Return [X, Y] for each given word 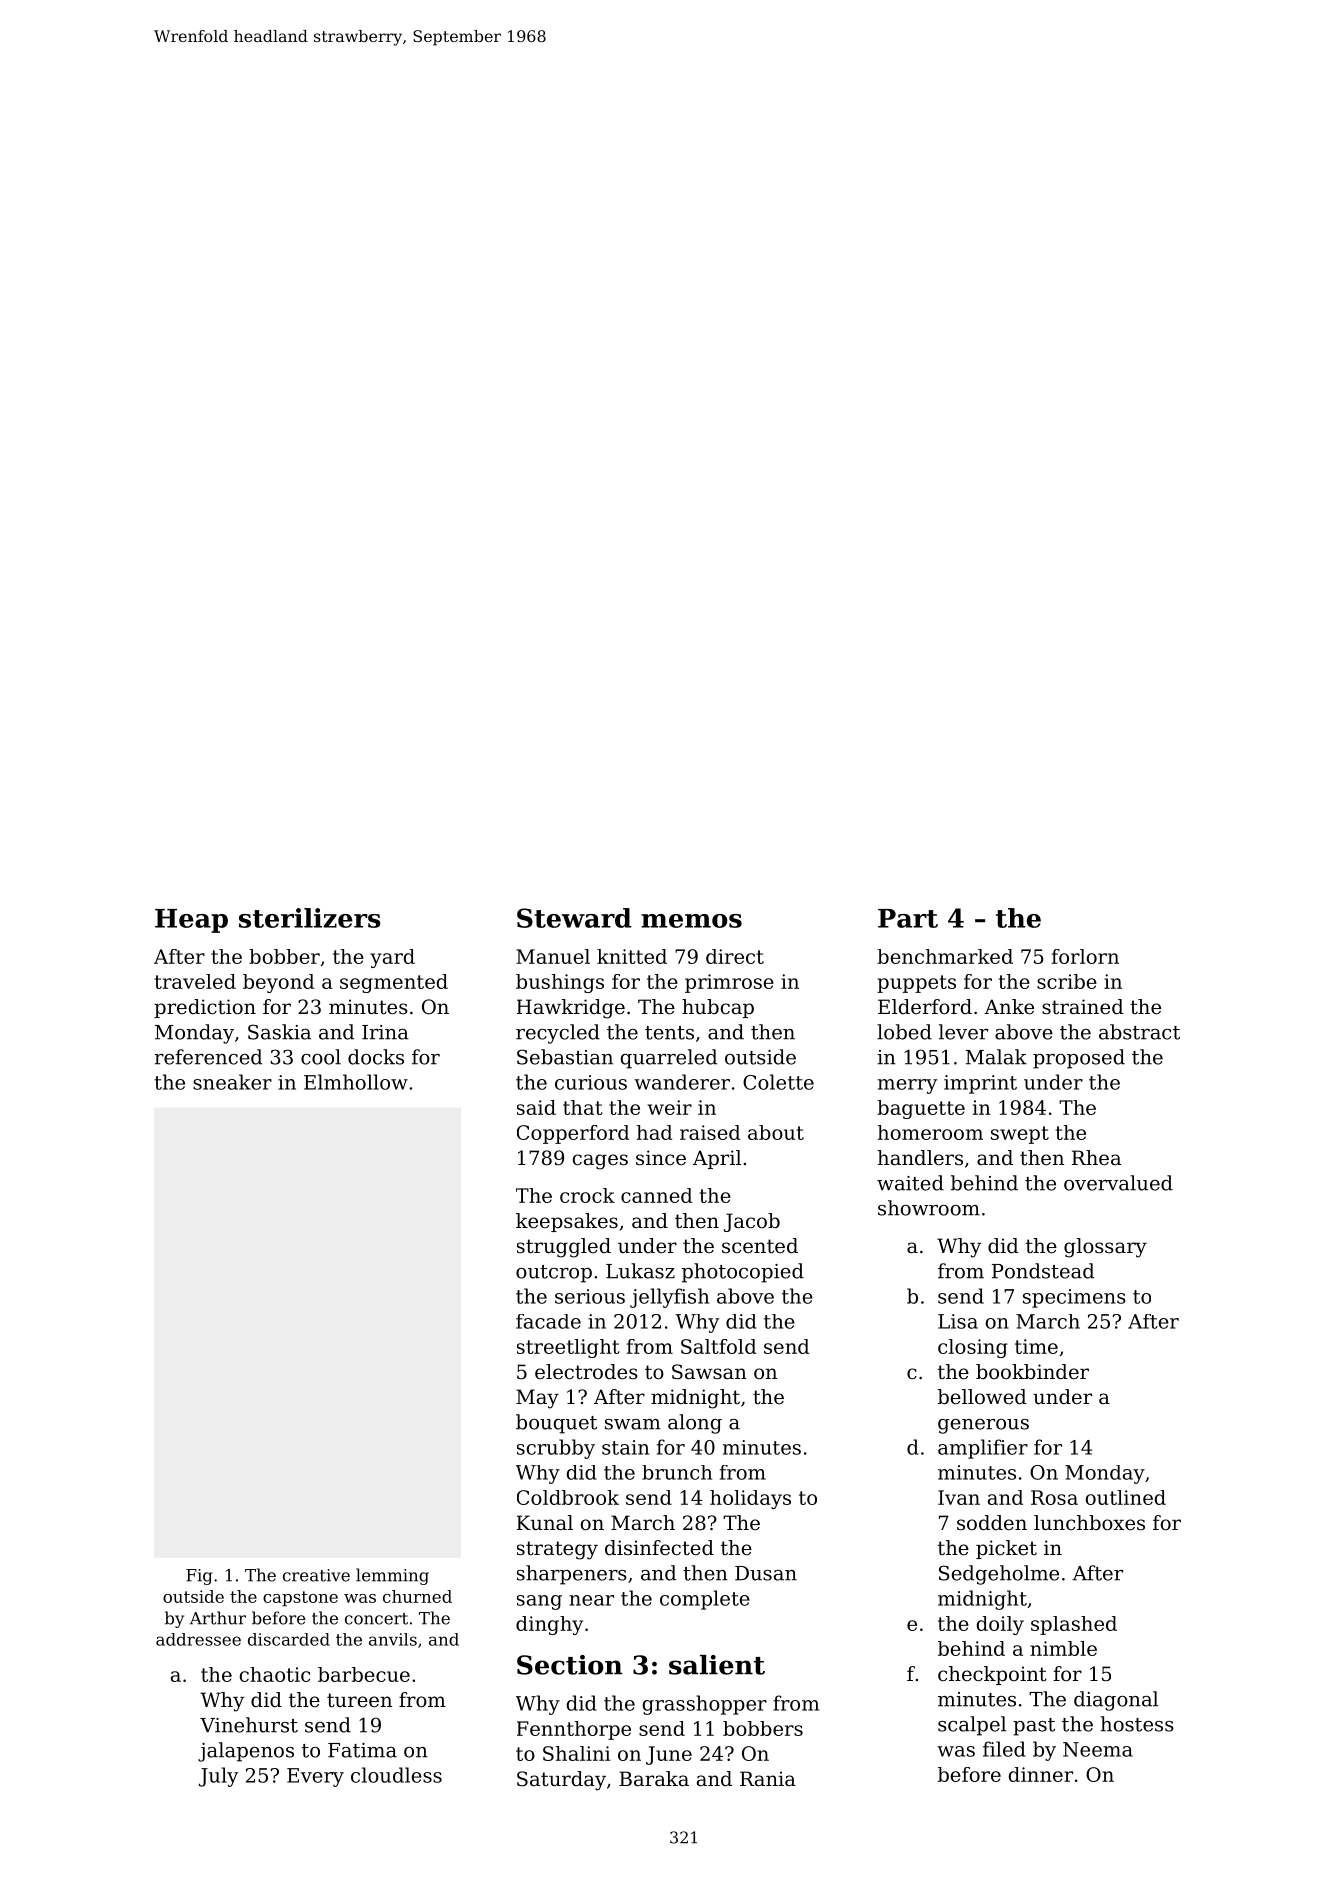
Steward [574, 918]
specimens [1074, 1298]
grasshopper [705, 1705]
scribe [1067, 981]
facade [548, 1321]
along [695, 1424]
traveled [195, 981]
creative [316, 1575]
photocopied [743, 1273]
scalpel [972, 1726]
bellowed [982, 1397]
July [218, 1777]
